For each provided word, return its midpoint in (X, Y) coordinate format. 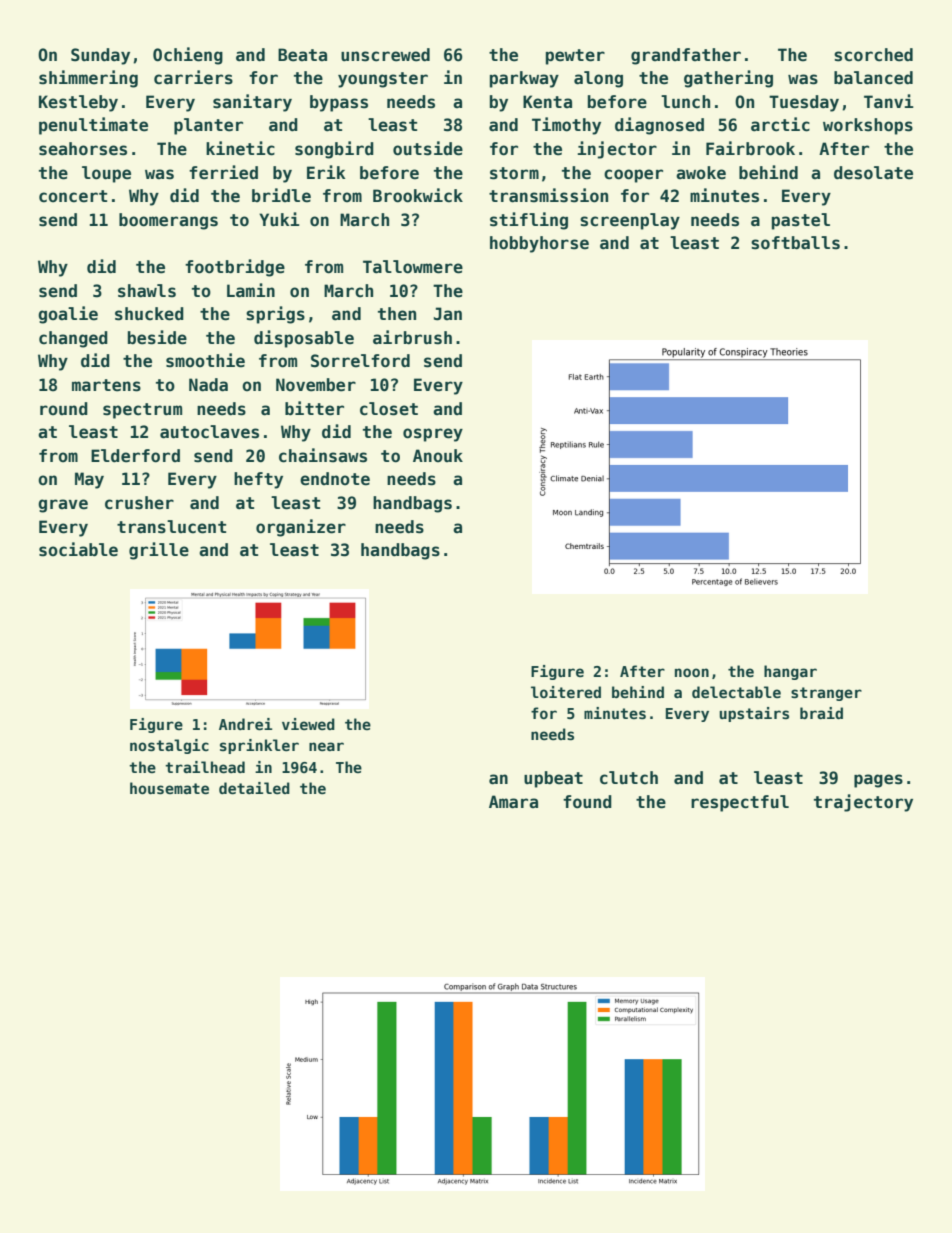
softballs (795, 243)
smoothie (205, 360)
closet (389, 409)
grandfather (686, 56)
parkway (524, 79)
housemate (169, 788)
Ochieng (188, 56)
